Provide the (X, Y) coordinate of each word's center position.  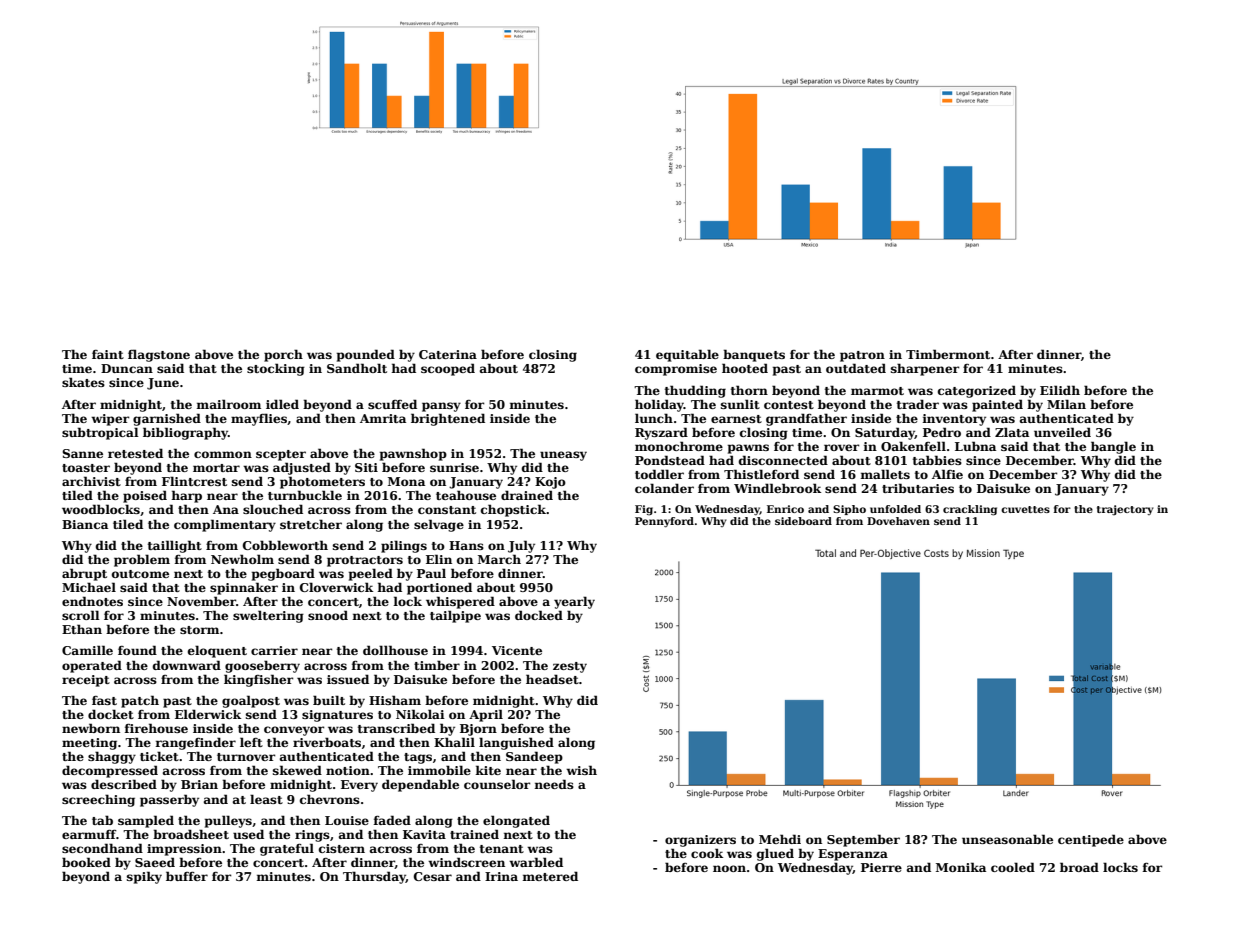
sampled (146, 821)
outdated (856, 368)
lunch (654, 418)
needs (554, 784)
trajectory (1125, 510)
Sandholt (357, 368)
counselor (497, 784)
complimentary (225, 525)
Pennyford (664, 522)
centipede (1091, 840)
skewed (297, 770)
